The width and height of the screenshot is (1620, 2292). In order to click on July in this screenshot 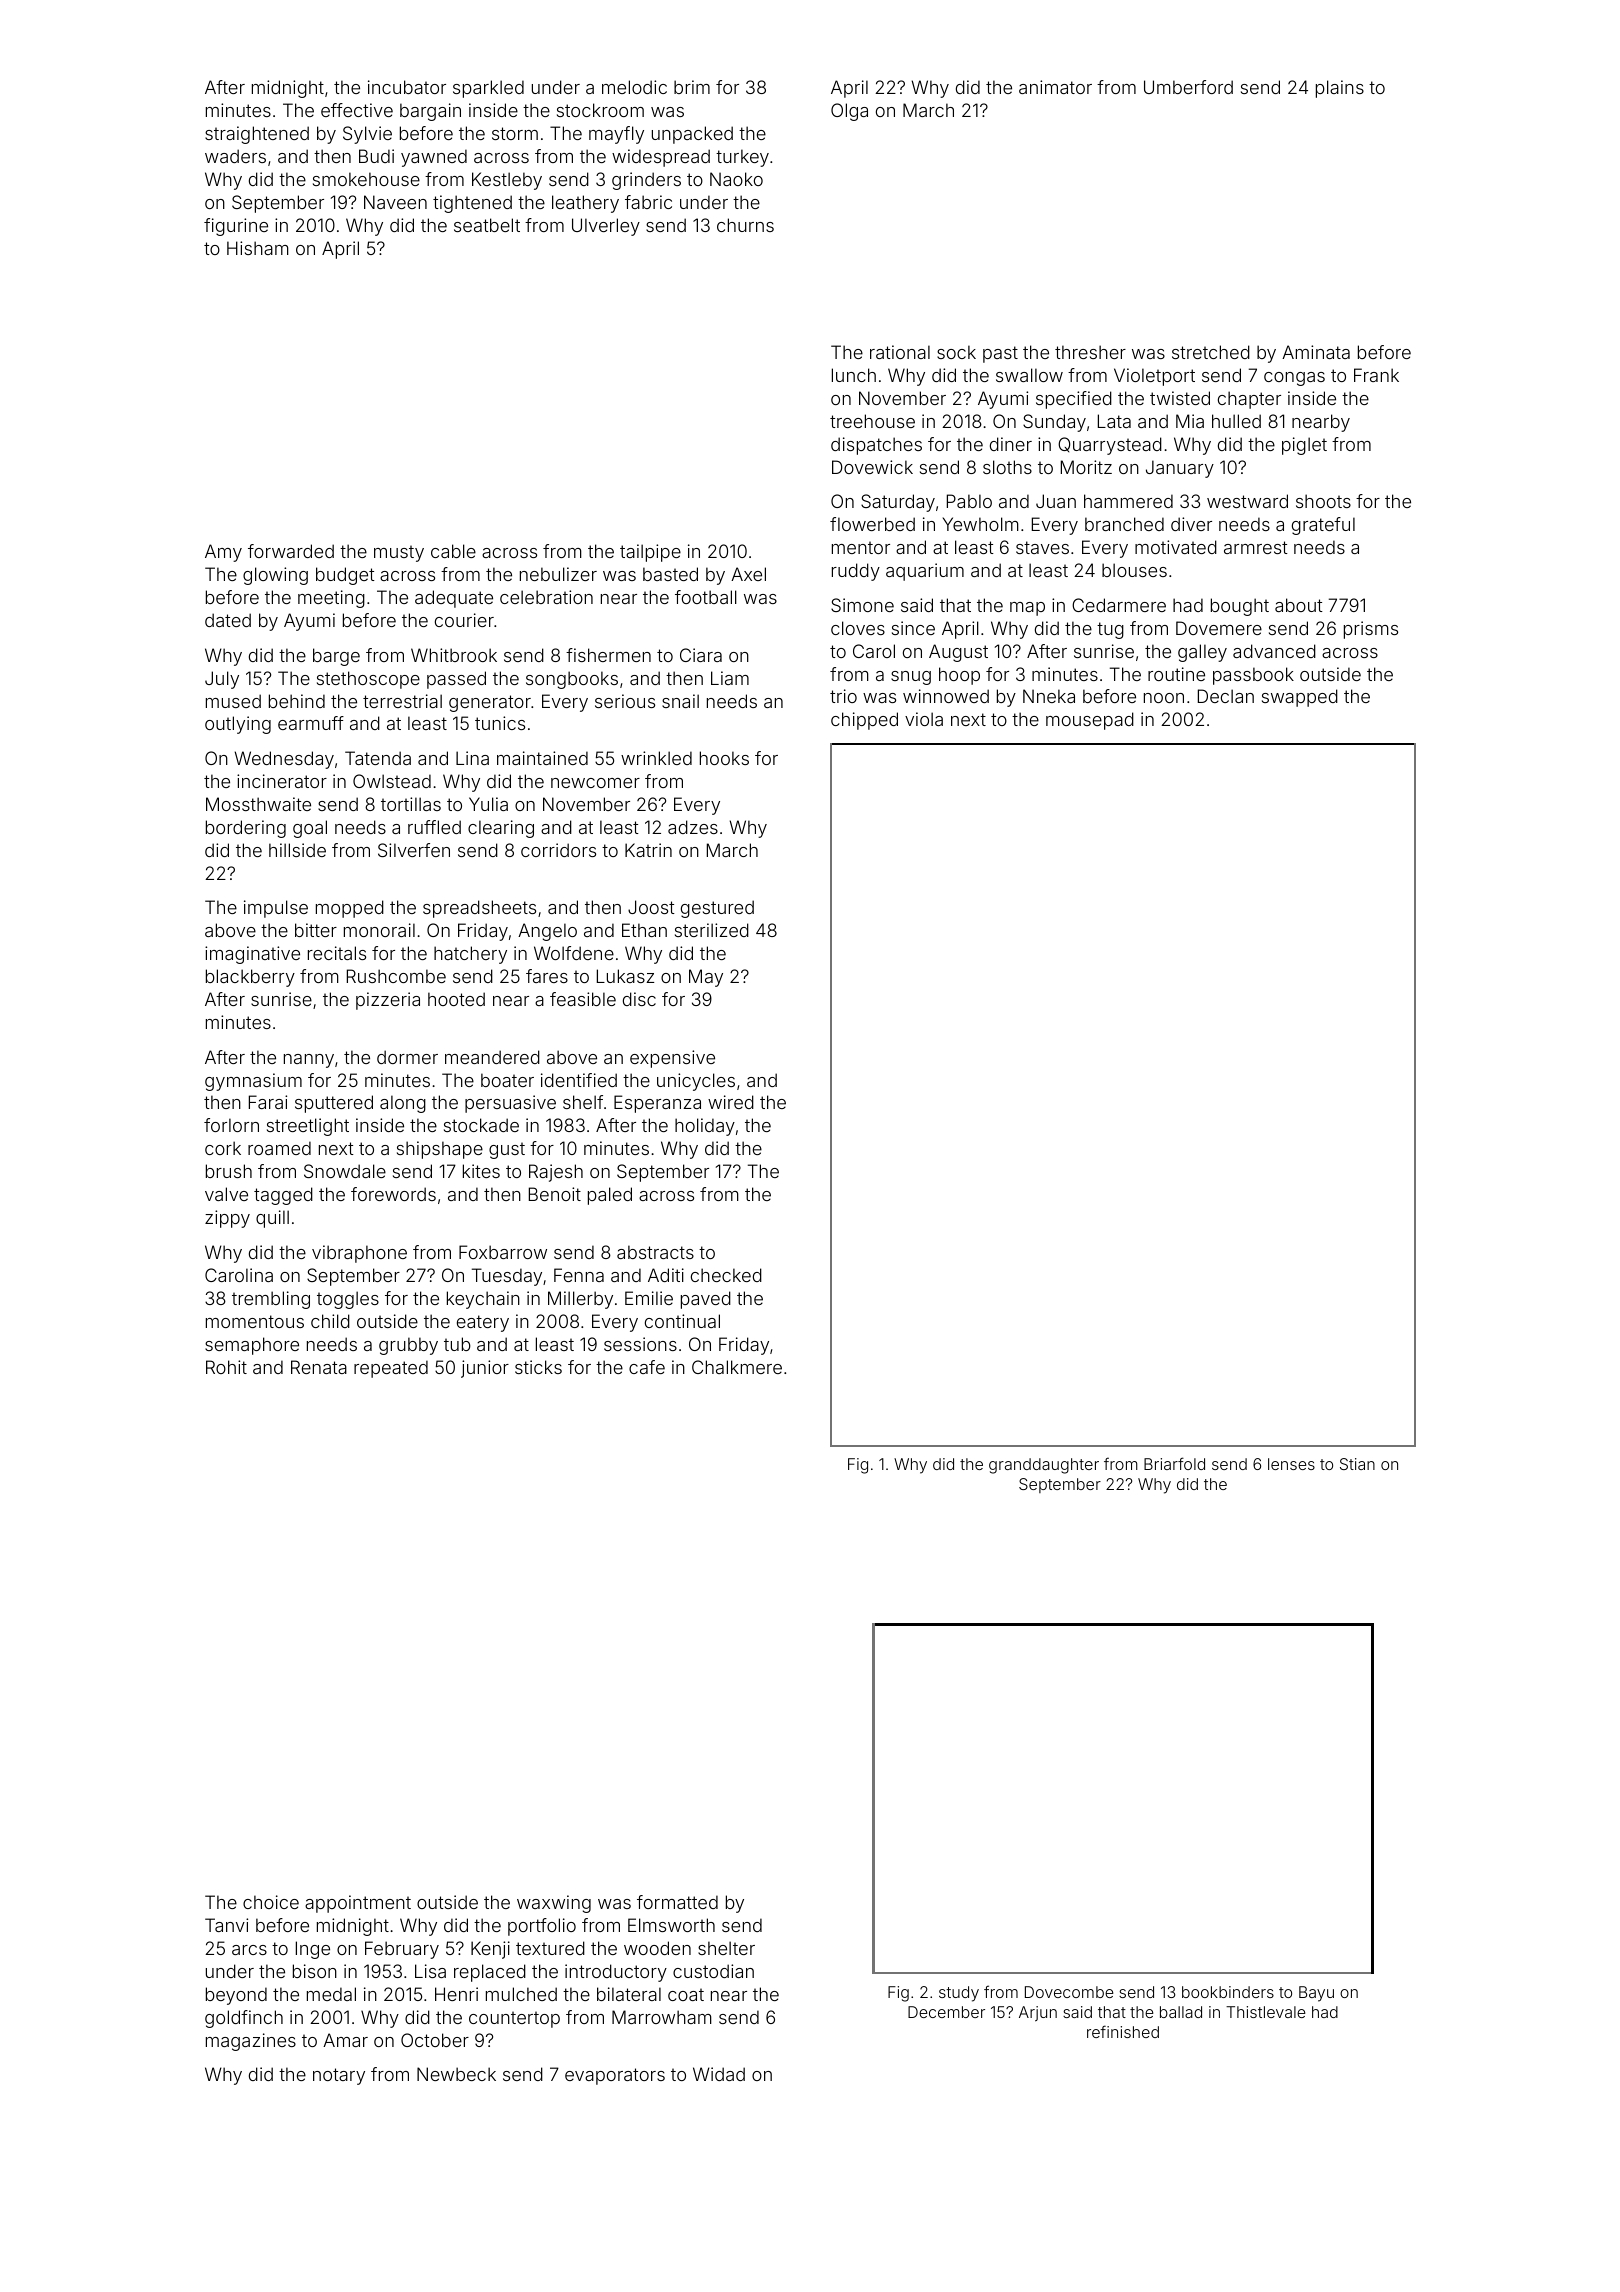, I will do `click(222, 680)`.
